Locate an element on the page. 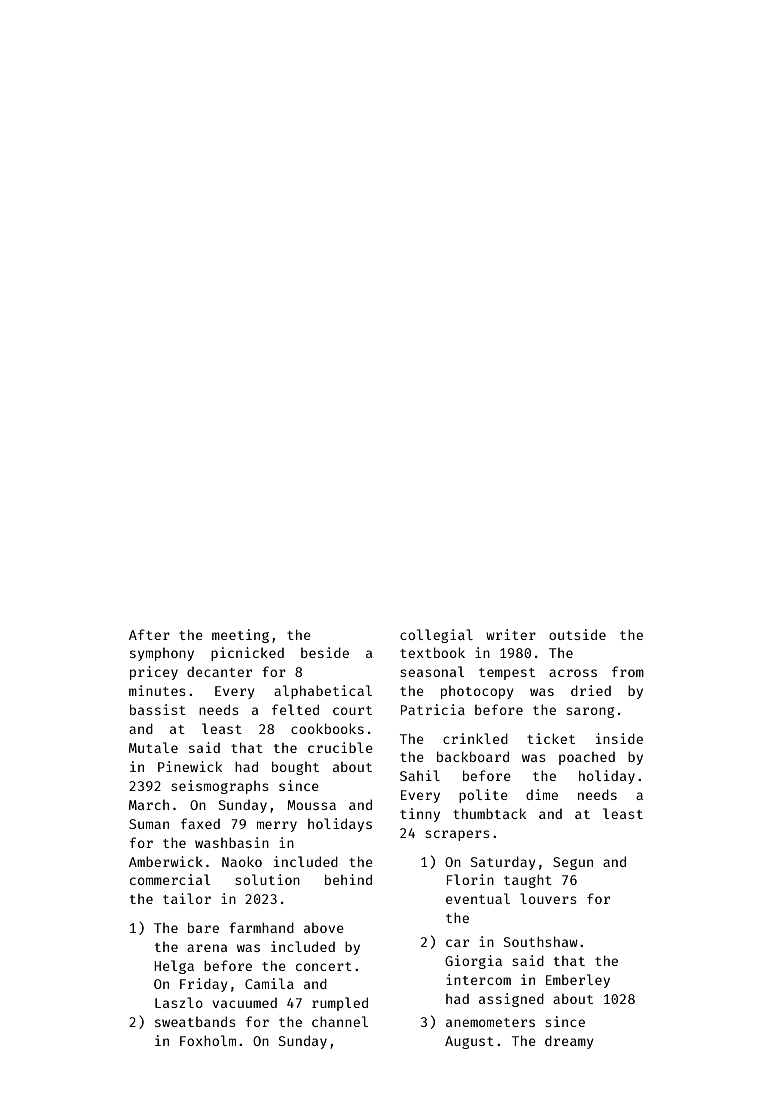 The height and width of the document is (1096, 773). collegial is located at coordinates (436, 636).
